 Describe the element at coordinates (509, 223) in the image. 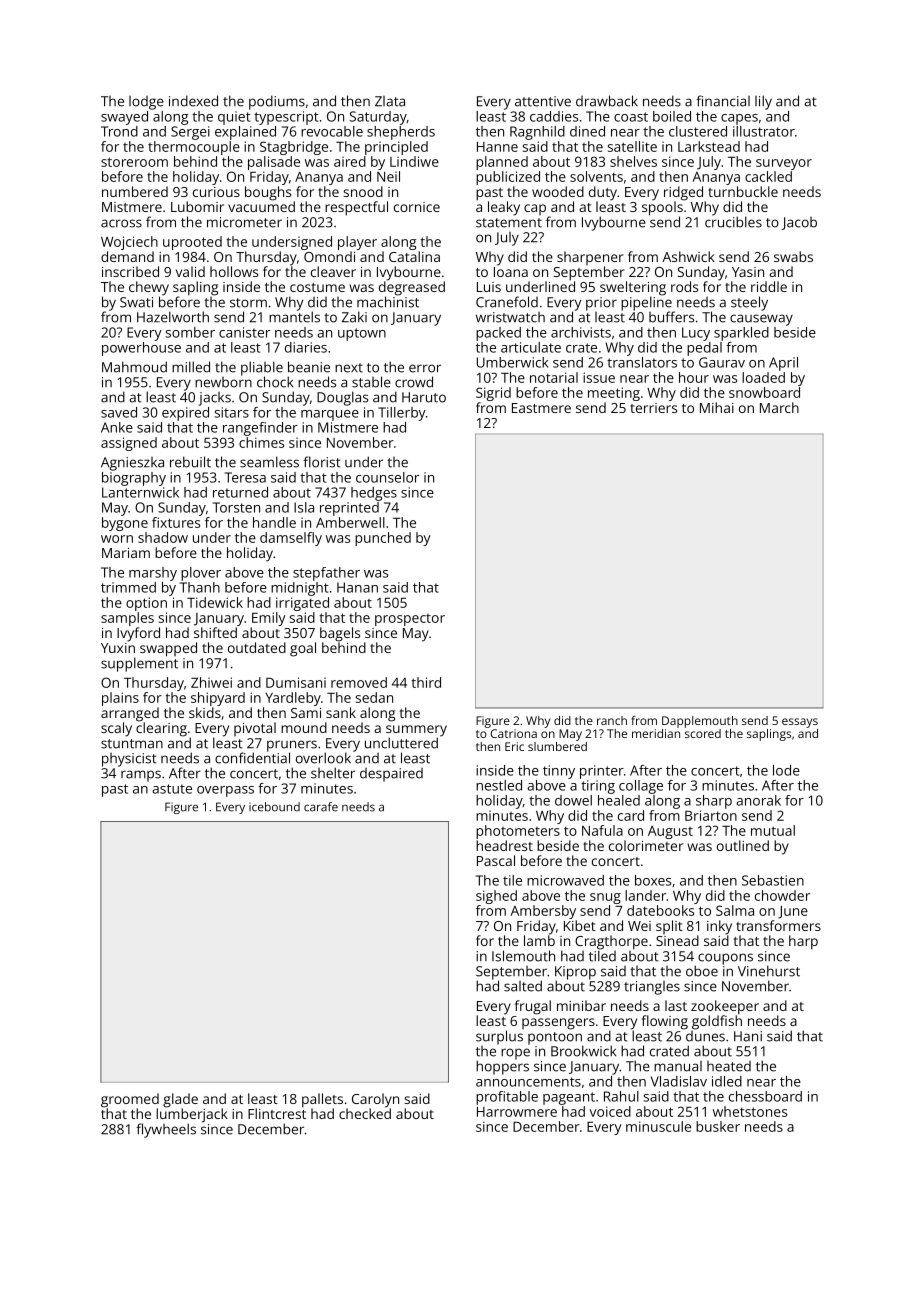

I see `statement` at that location.
